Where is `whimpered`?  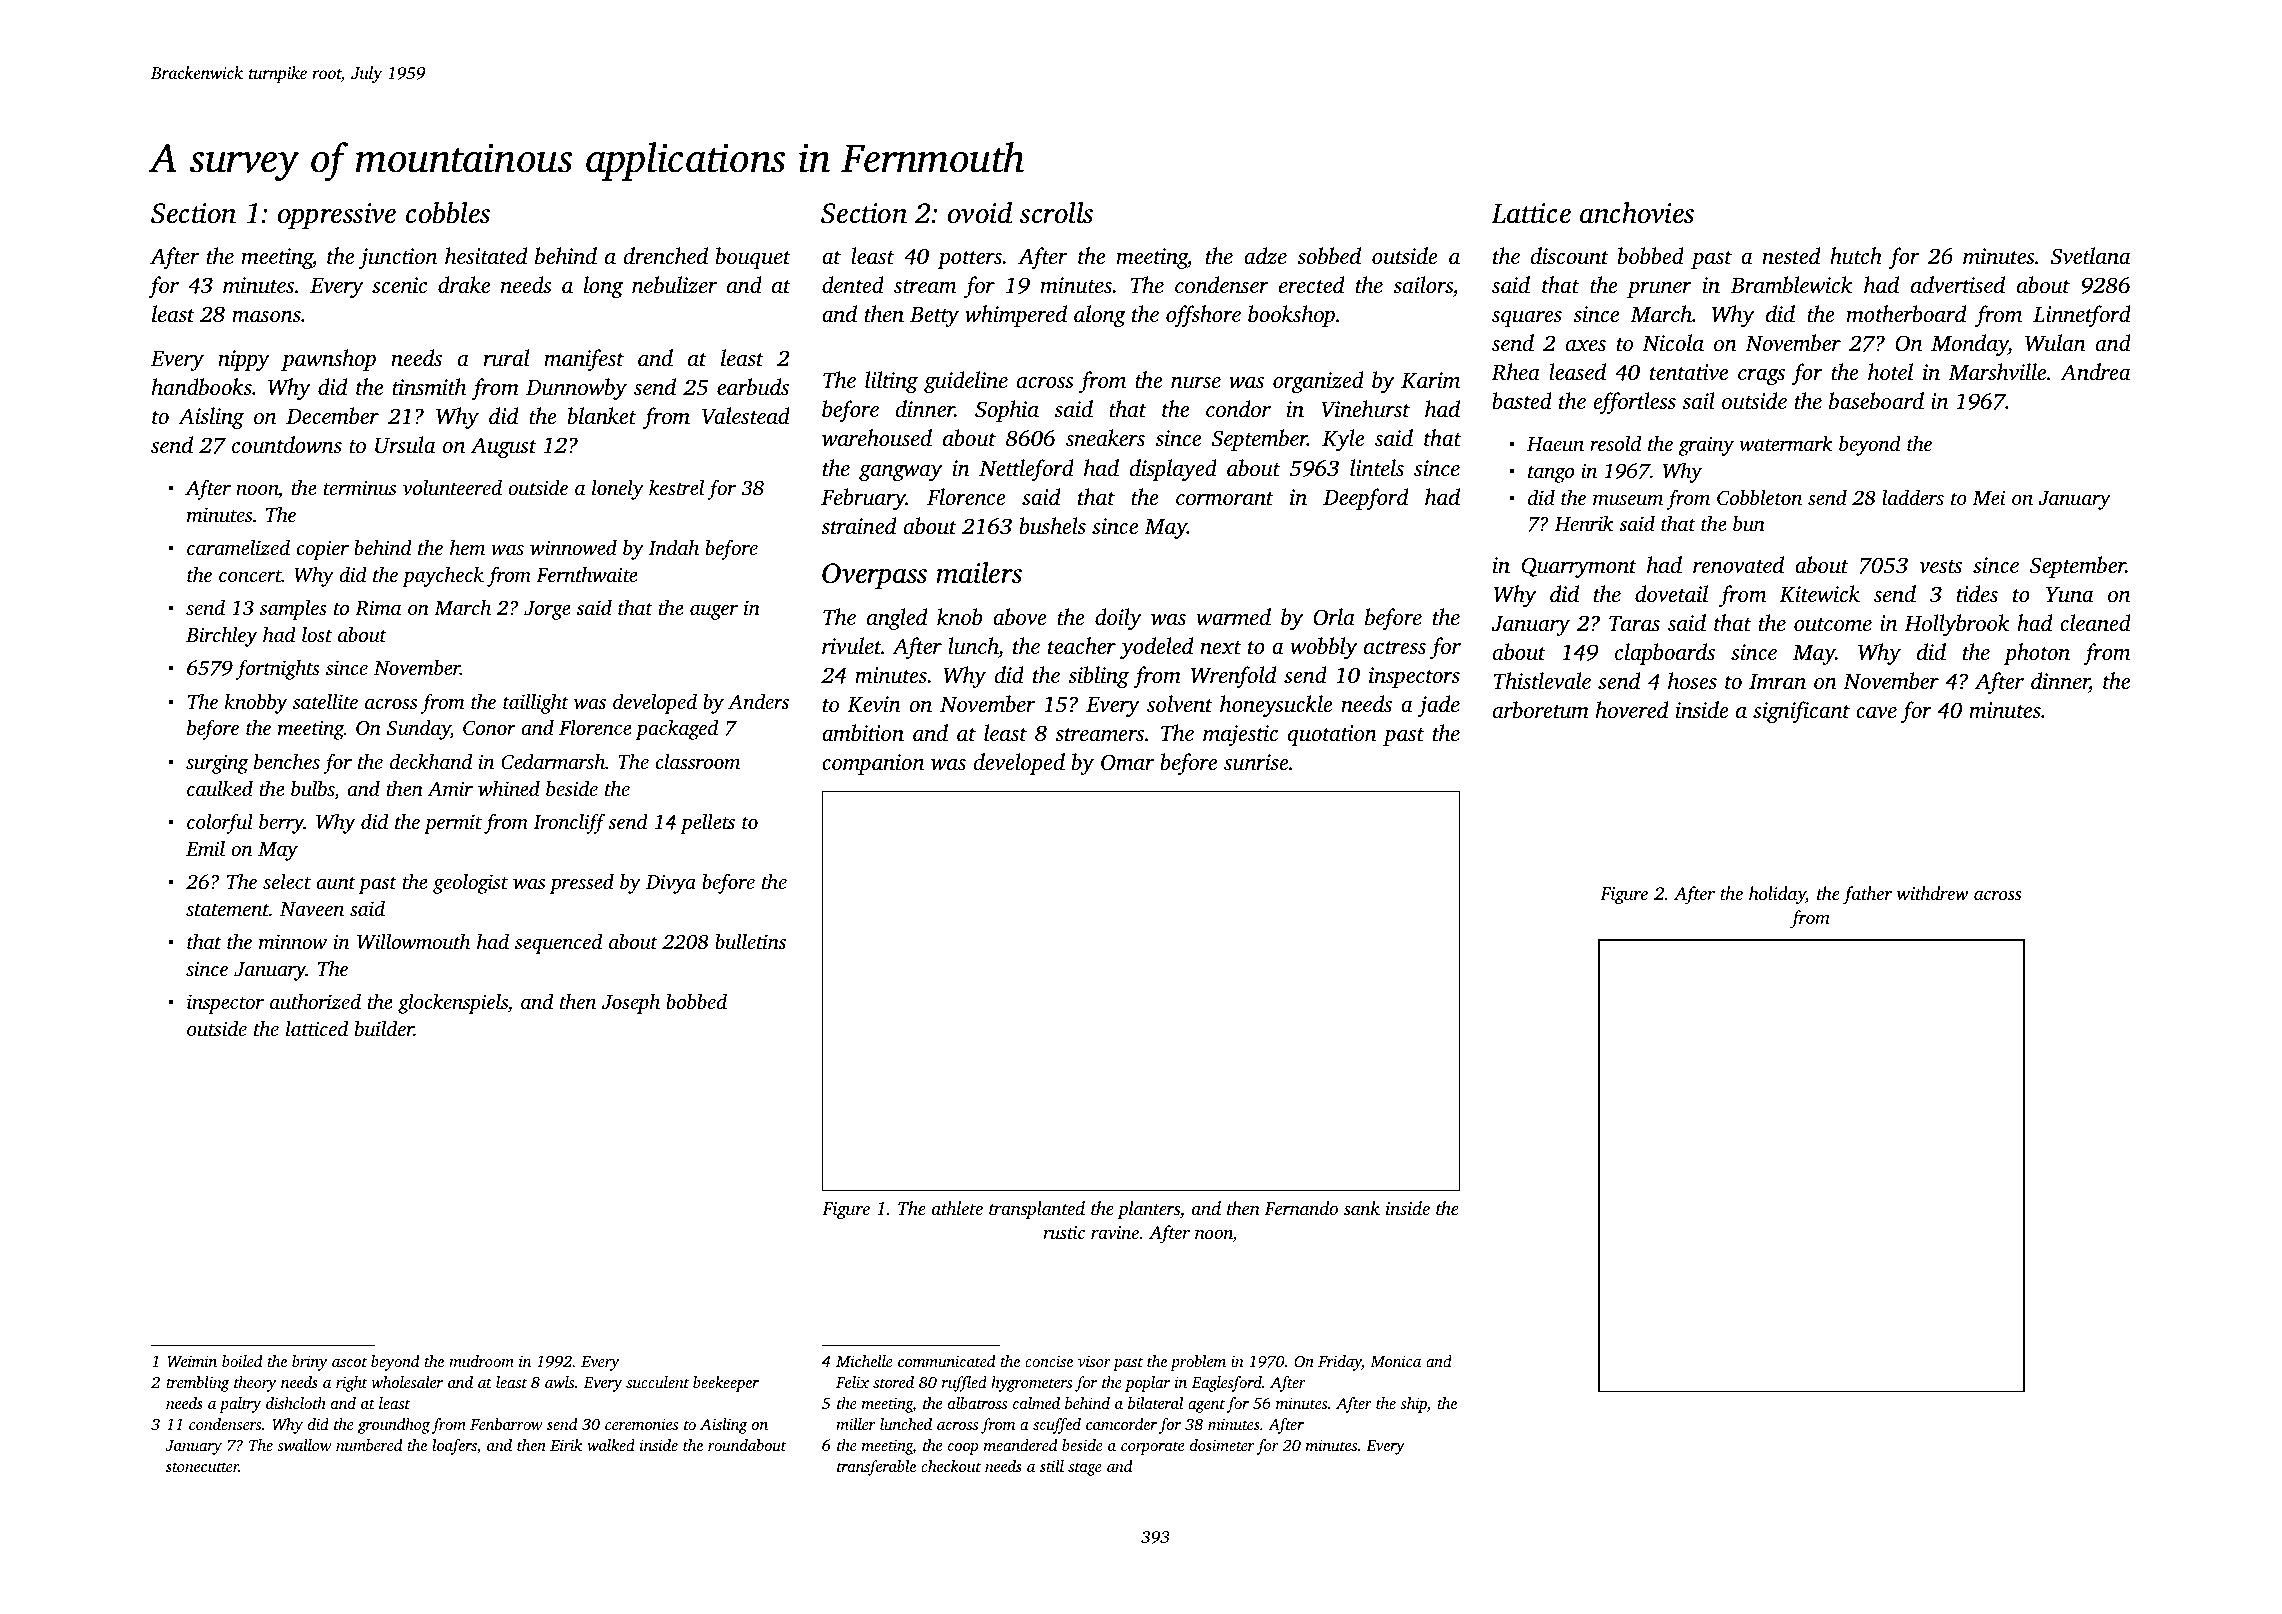 whimpered is located at coordinates (1016, 316).
